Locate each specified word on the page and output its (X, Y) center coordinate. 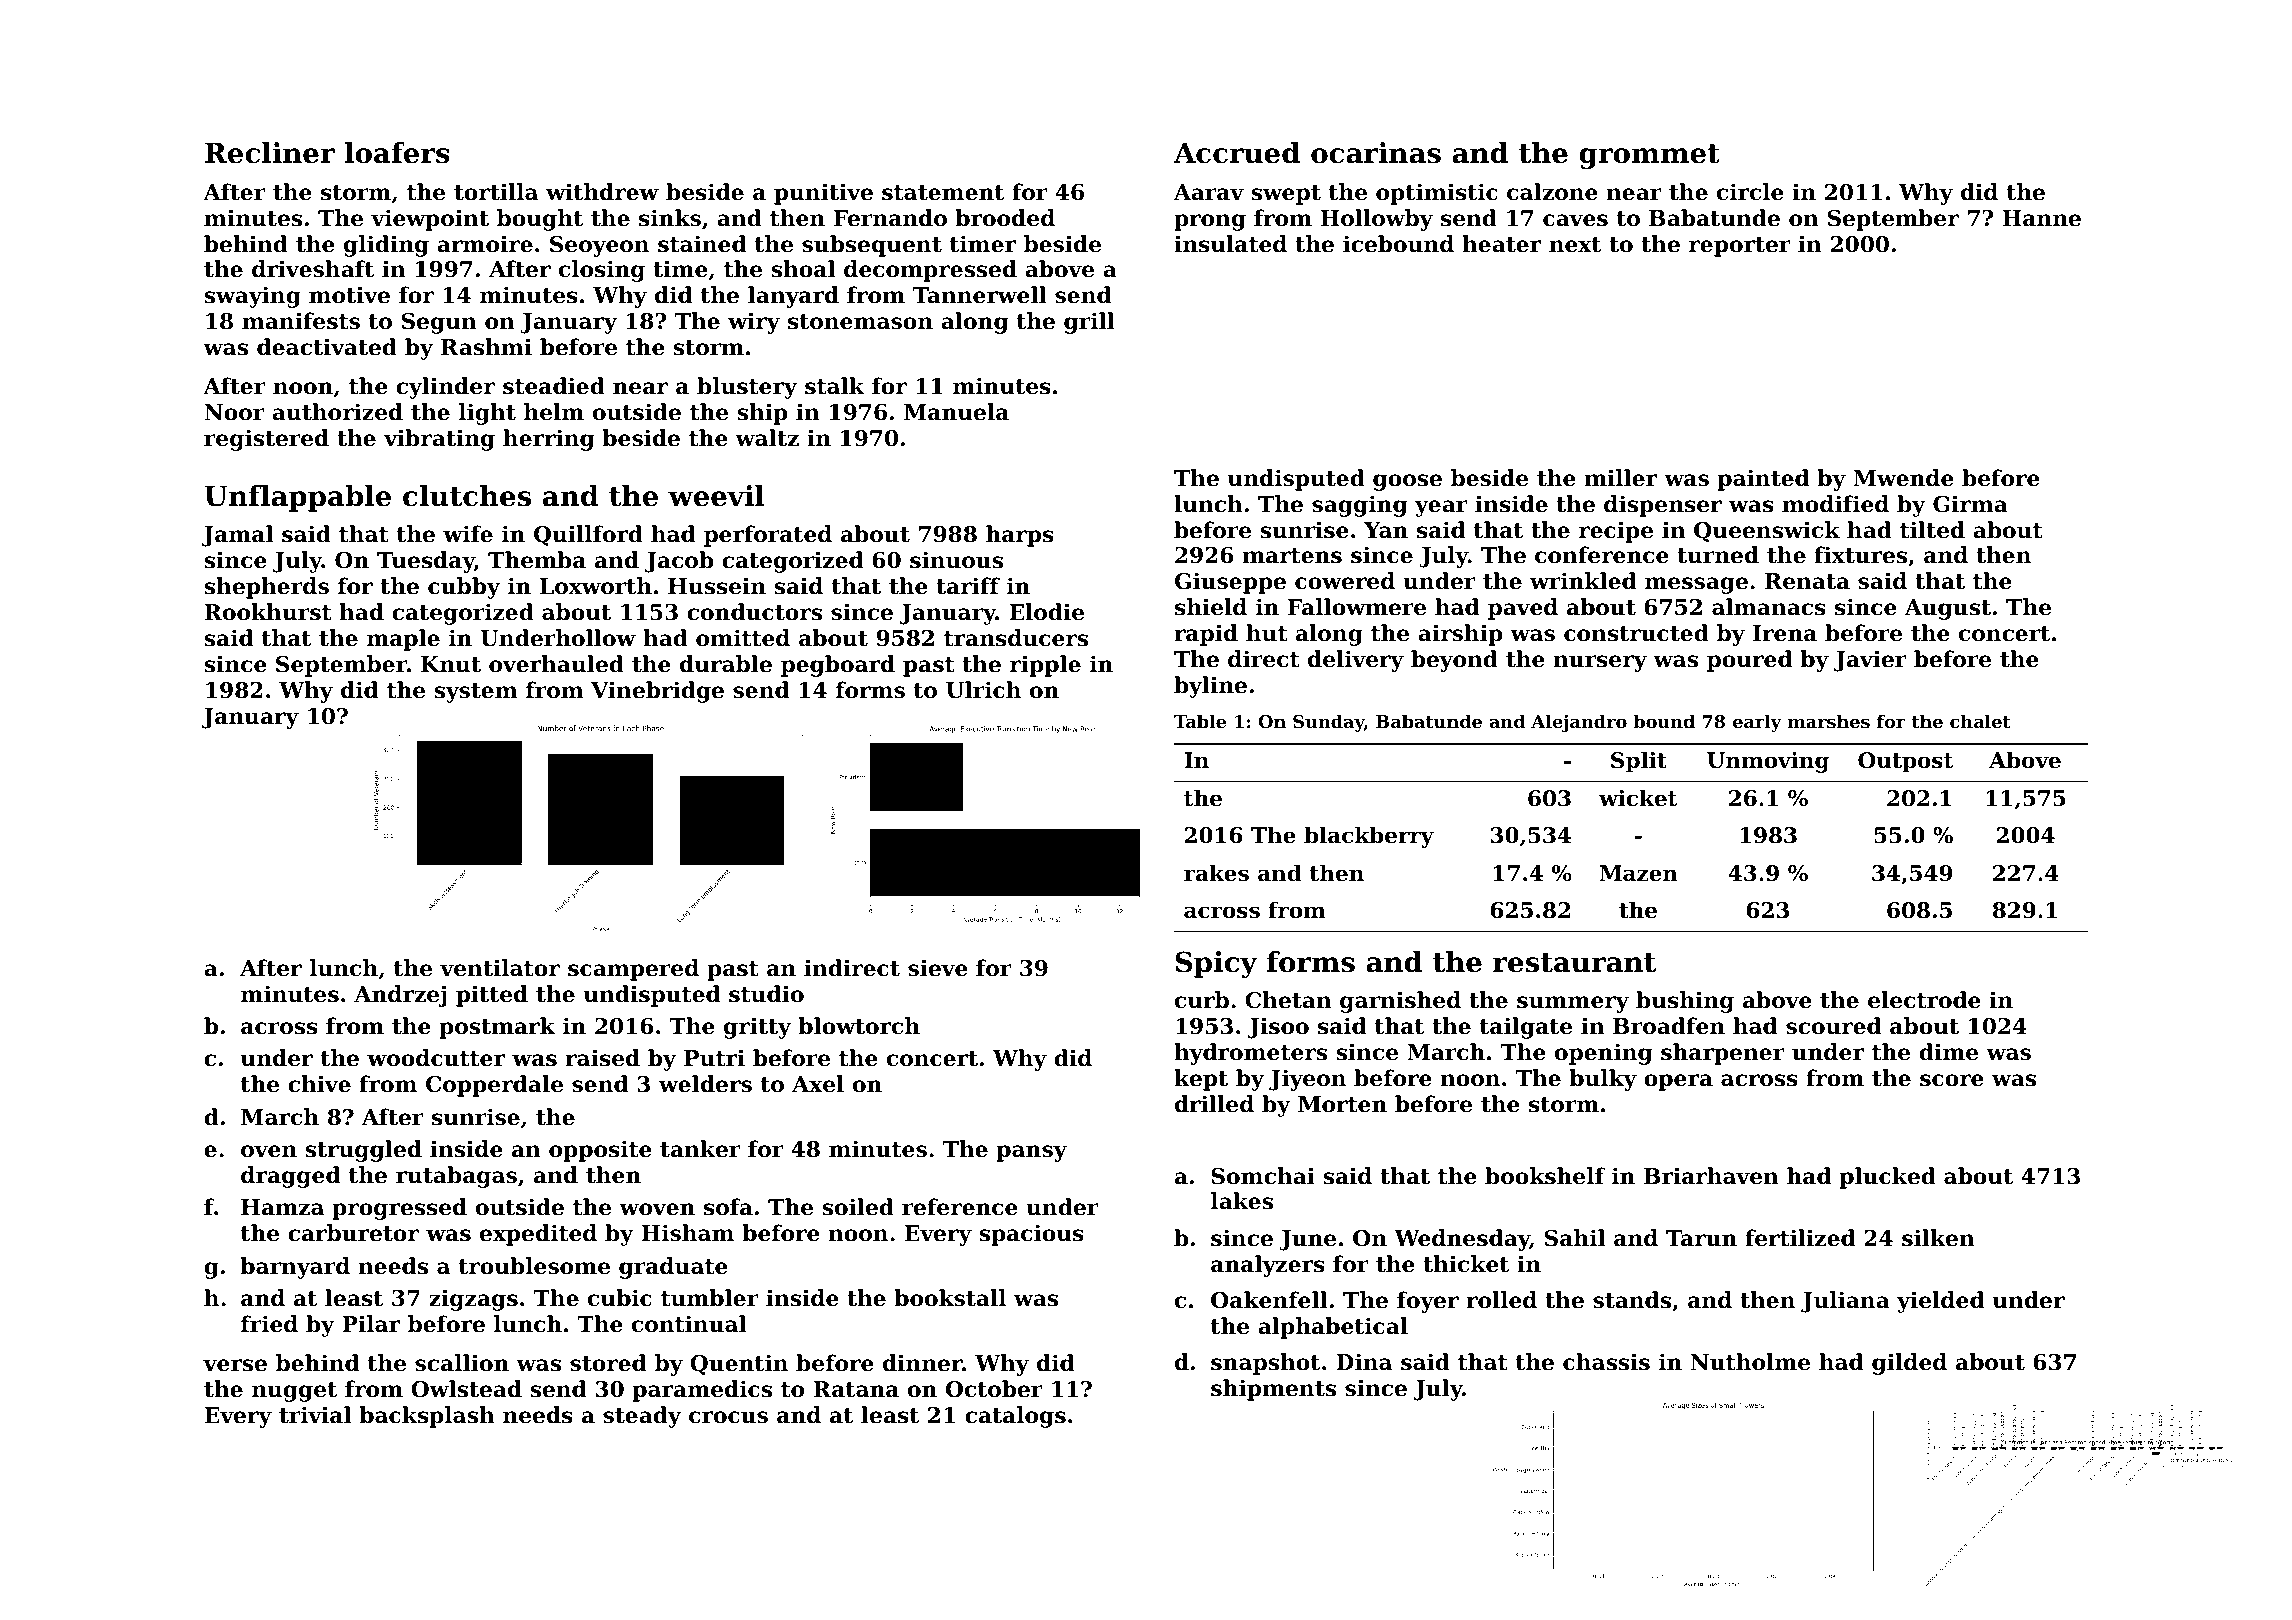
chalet (1980, 721)
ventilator (500, 968)
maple (403, 640)
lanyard (793, 297)
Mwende (1903, 478)
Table (1200, 721)
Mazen (1638, 873)
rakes (1216, 873)
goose (1407, 482)
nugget (294, 1392)
